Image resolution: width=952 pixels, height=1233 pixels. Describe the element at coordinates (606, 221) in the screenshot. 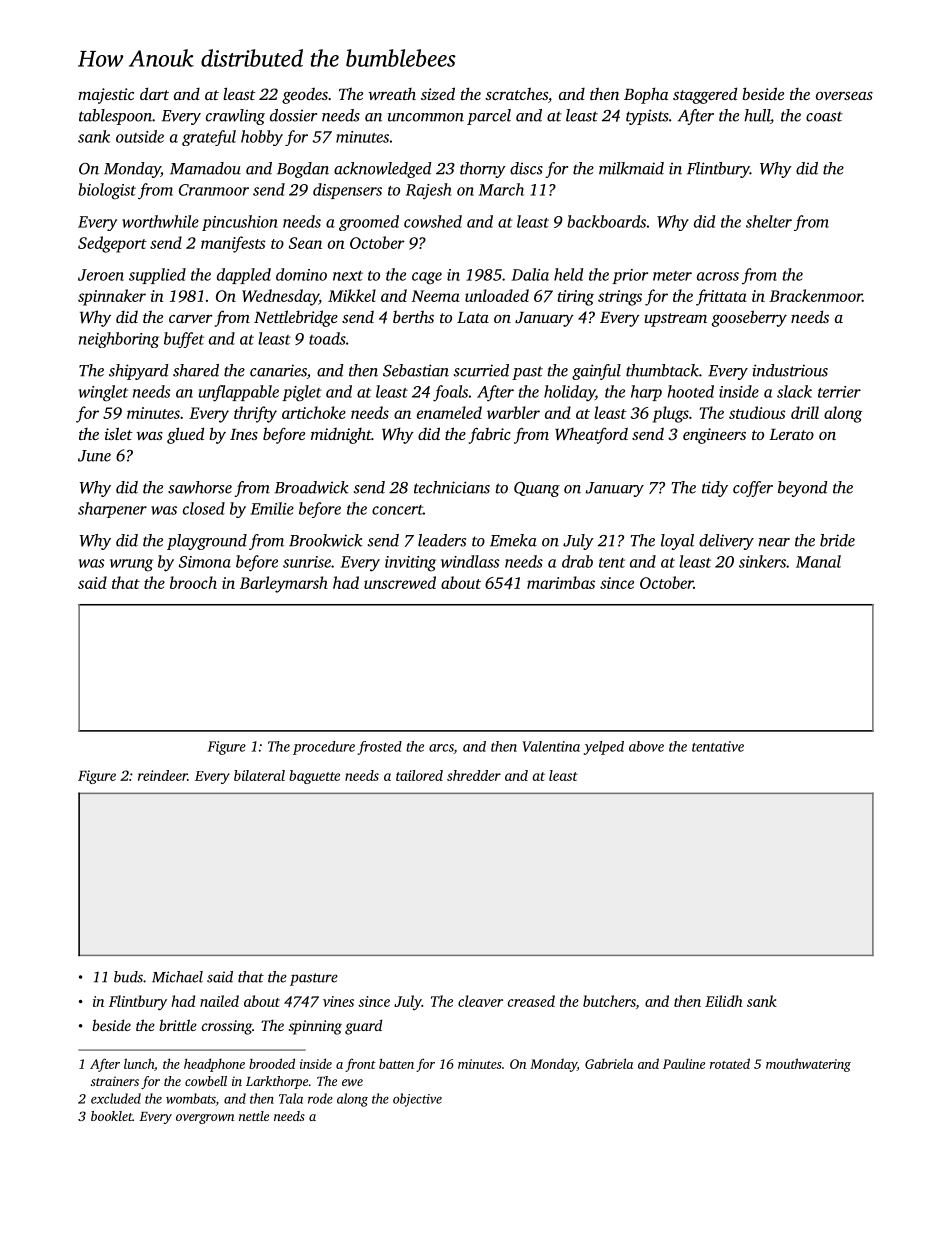

I see `backboards` at that location.
